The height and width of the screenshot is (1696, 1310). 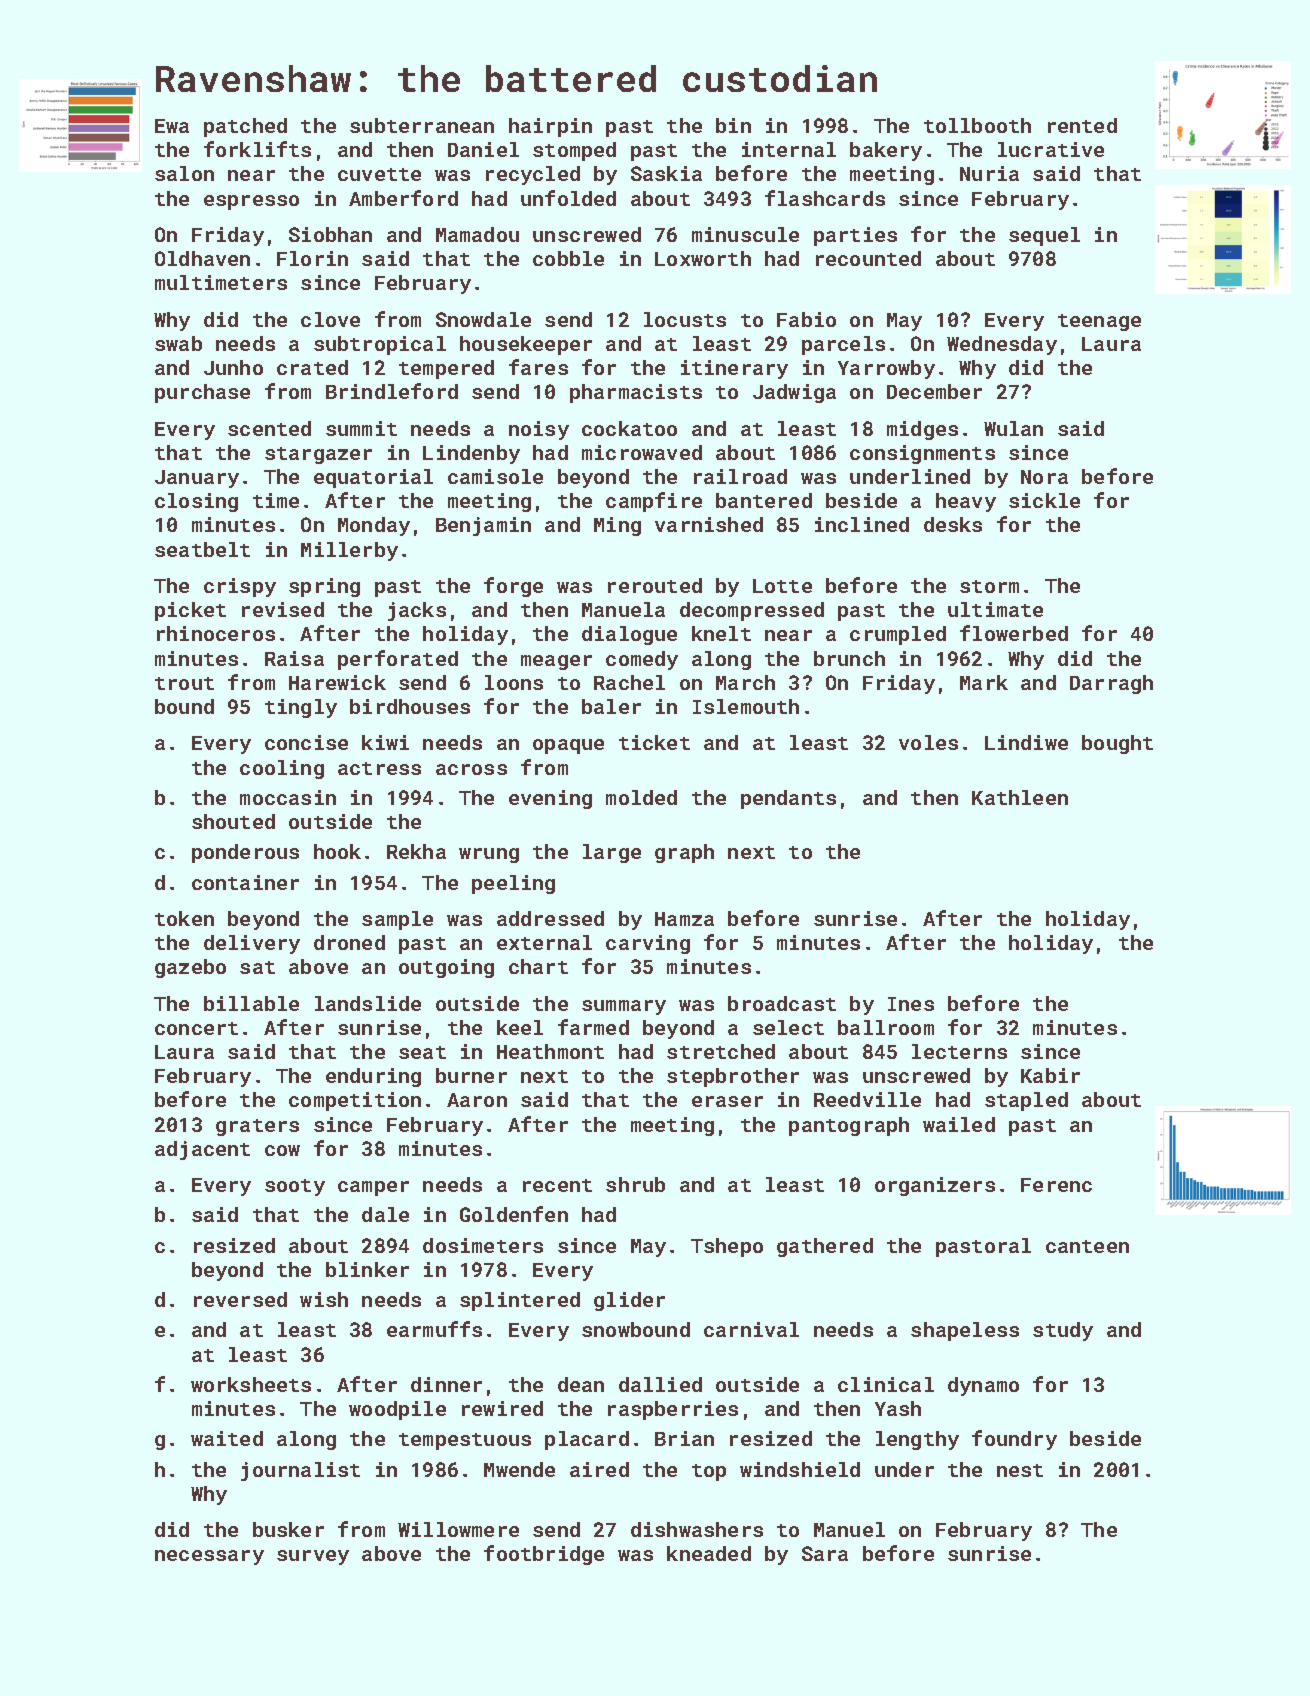 I want to click on teenage, so click(x=1099, y=322).
